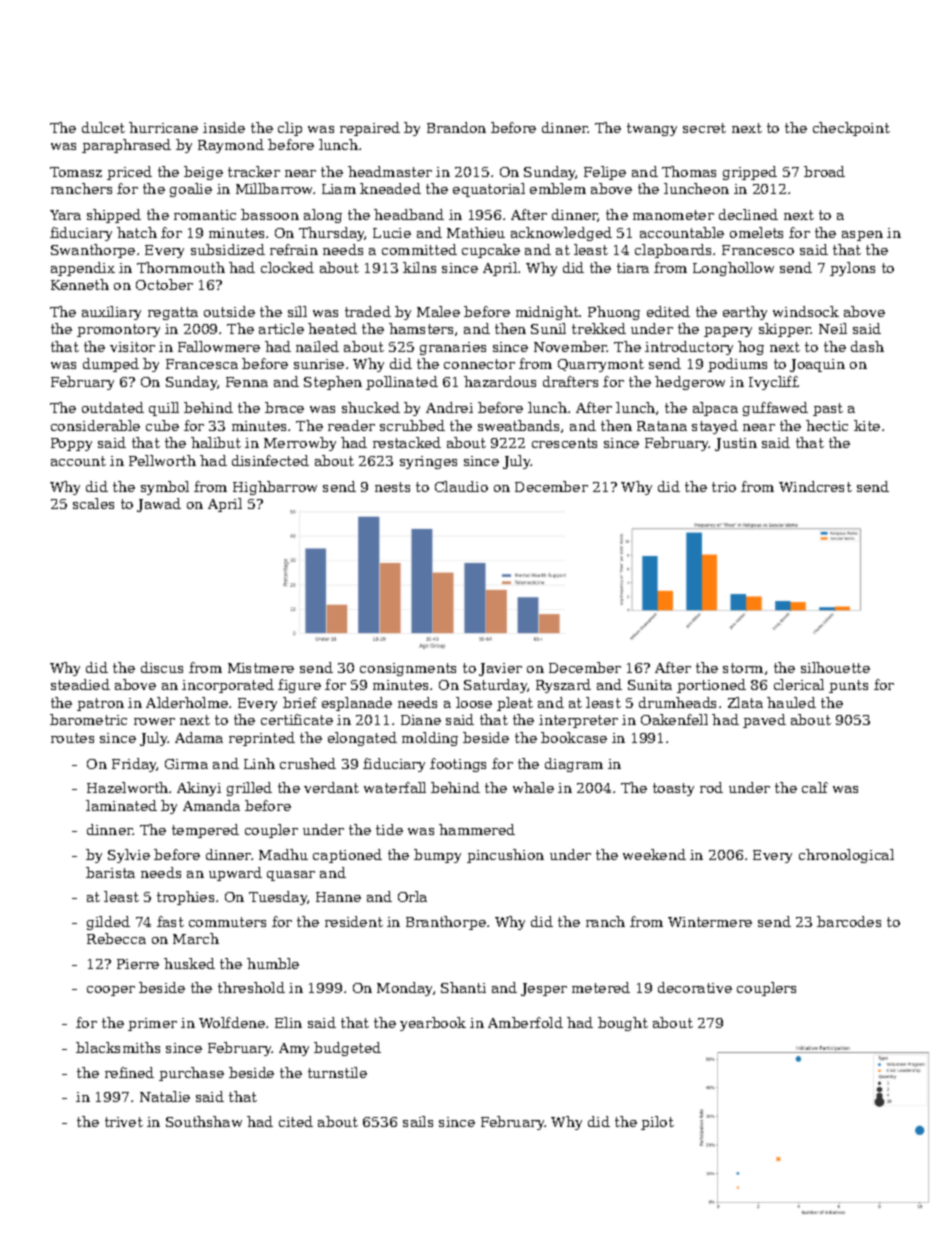 The height and width of the screenshot is (1233, 952). What do you see at coordinates (408, 669) in the screenshot?
I see `consignments` at bounding box center [408, 669].
